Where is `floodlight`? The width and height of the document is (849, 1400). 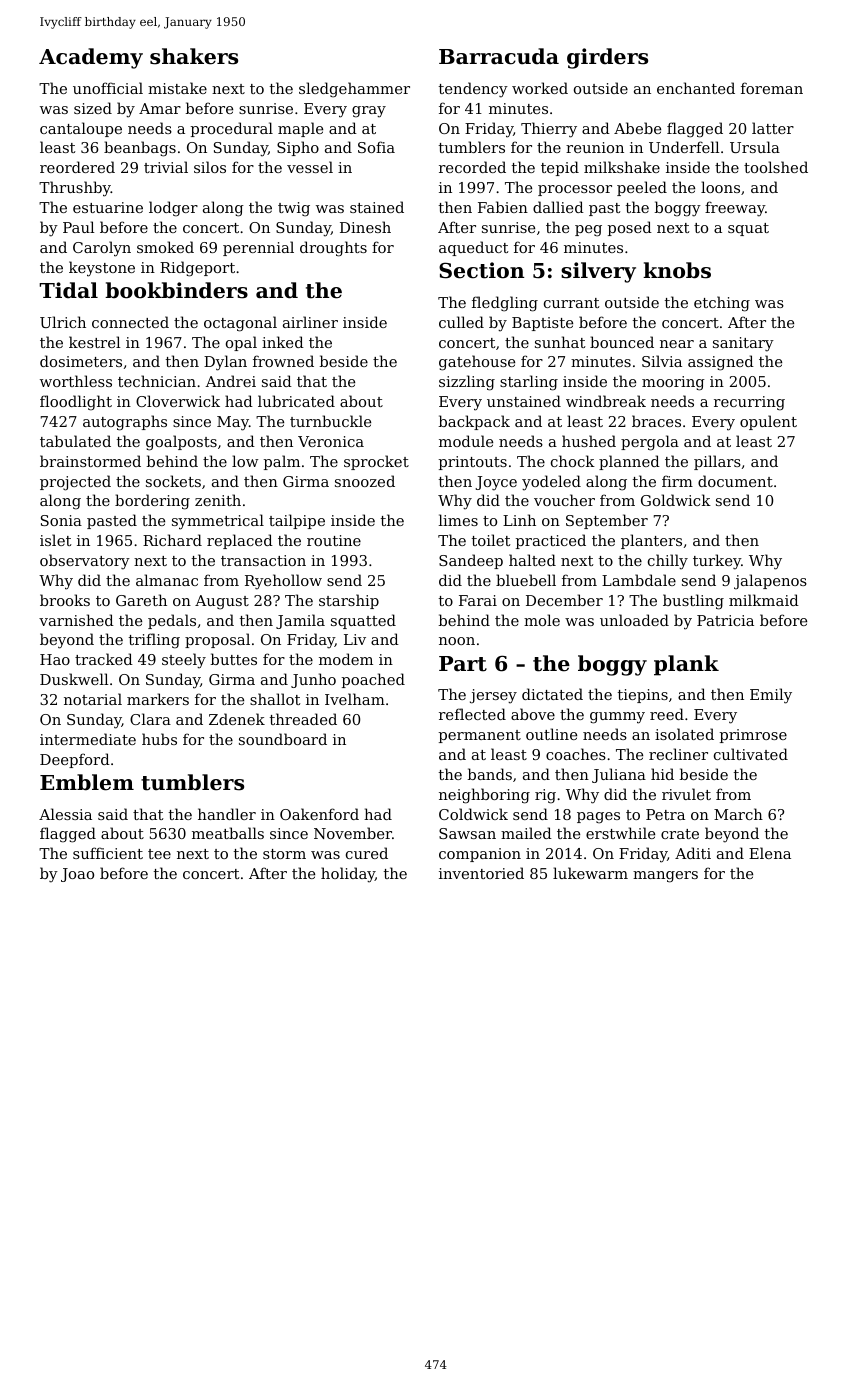
floodlight is located at coordinates (76, 403).
